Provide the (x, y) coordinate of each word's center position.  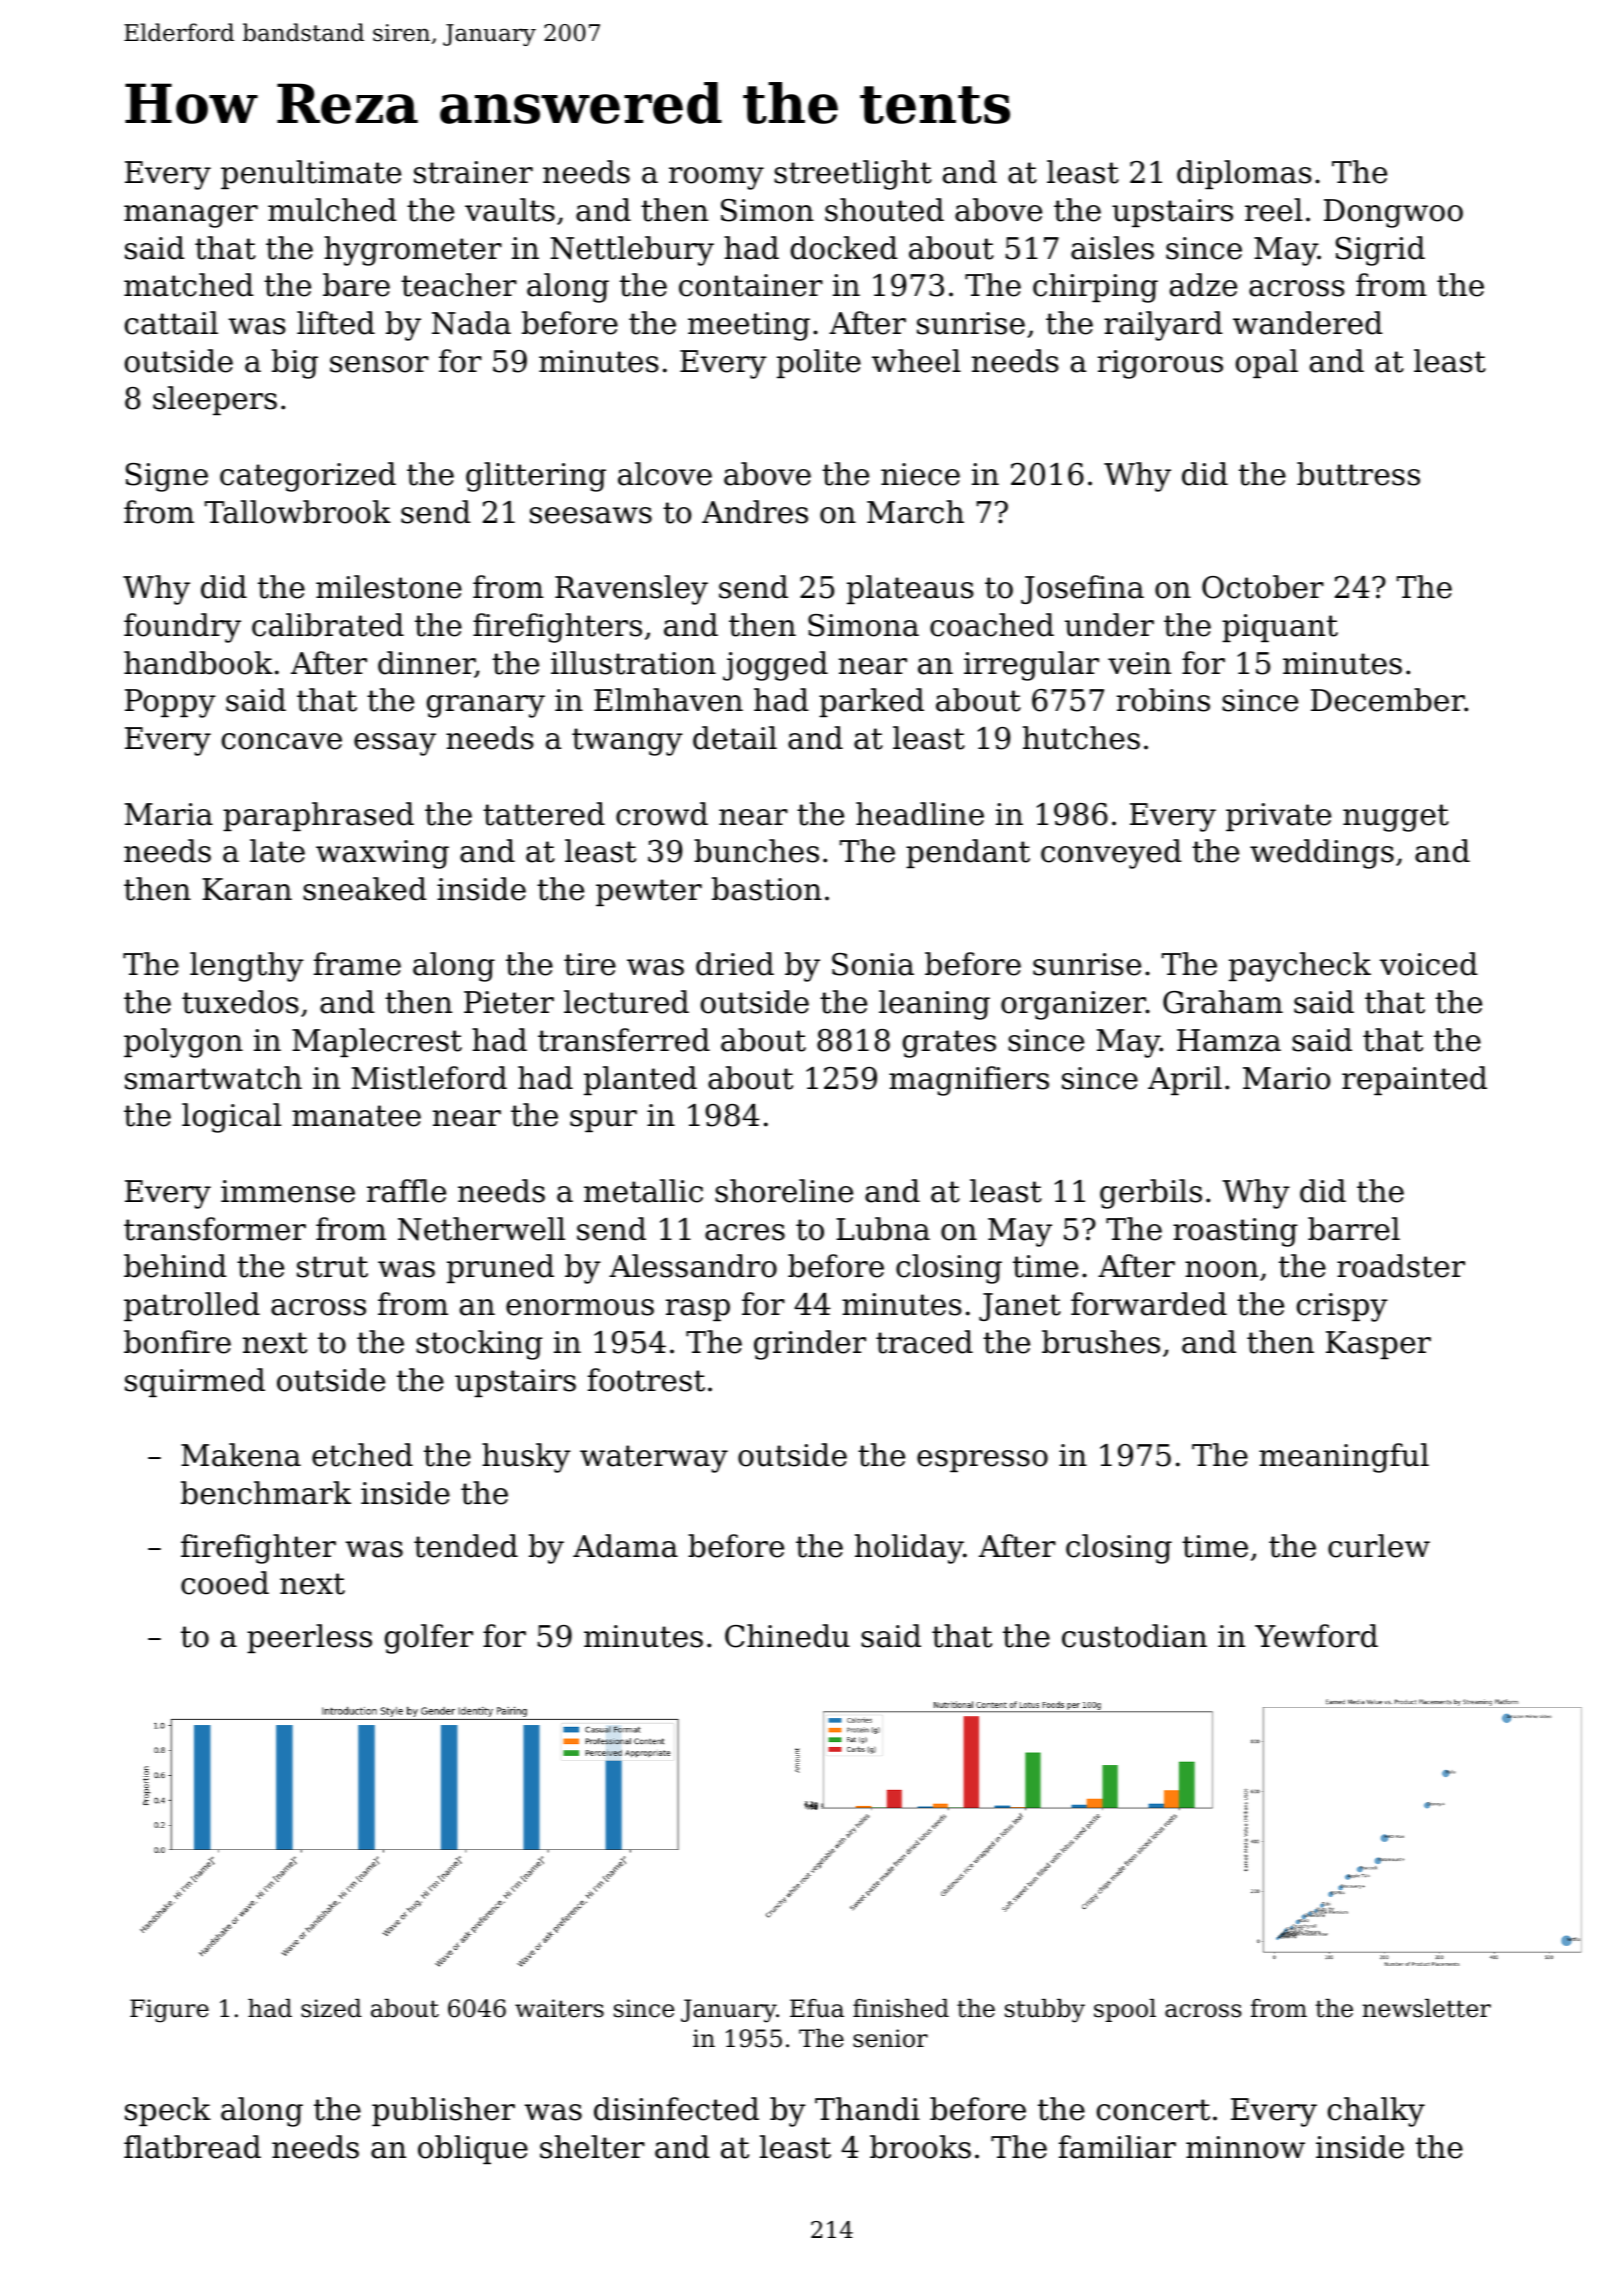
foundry (182, 628)
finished (901, 2008)
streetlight (853, 175)
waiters (559, 2008)
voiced (1429, 964)
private (1278, 817)
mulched (332, 210)
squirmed (195, 1382)
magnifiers (969, 1081)
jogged (775, 666)
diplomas (1244, 174)
